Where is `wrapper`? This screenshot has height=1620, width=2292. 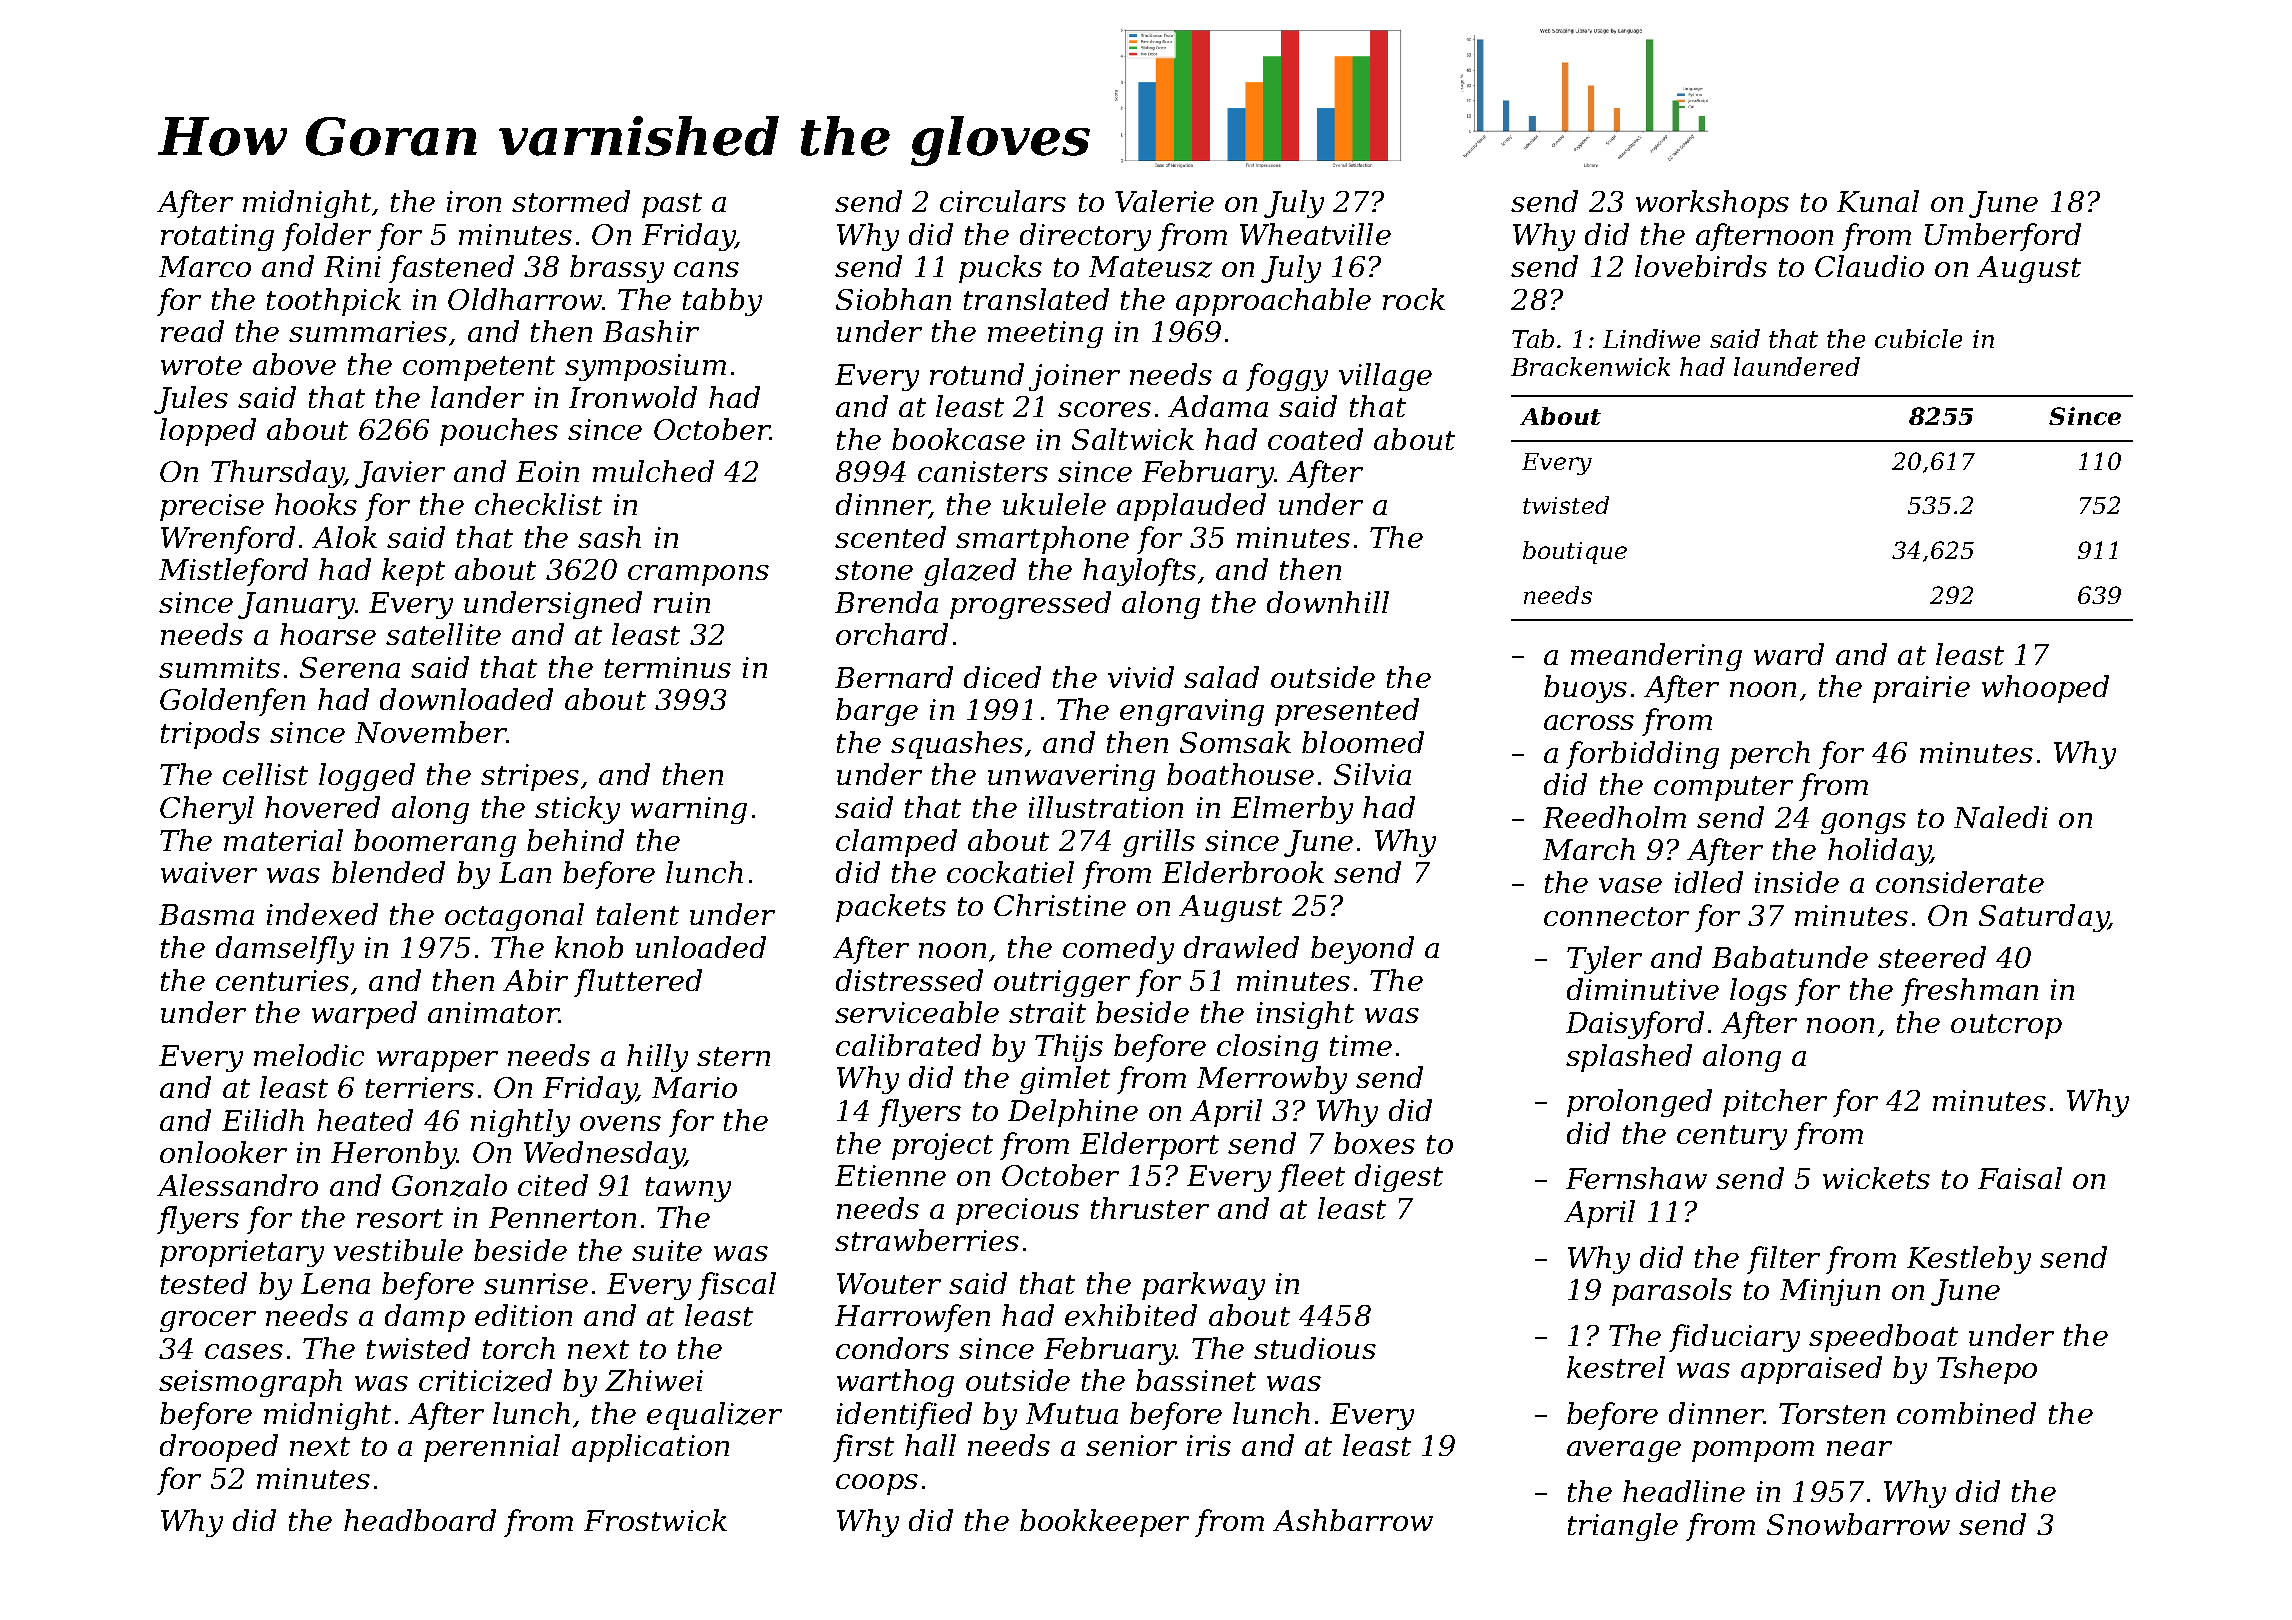
wrapper is located at coordinates (437, 1061).
